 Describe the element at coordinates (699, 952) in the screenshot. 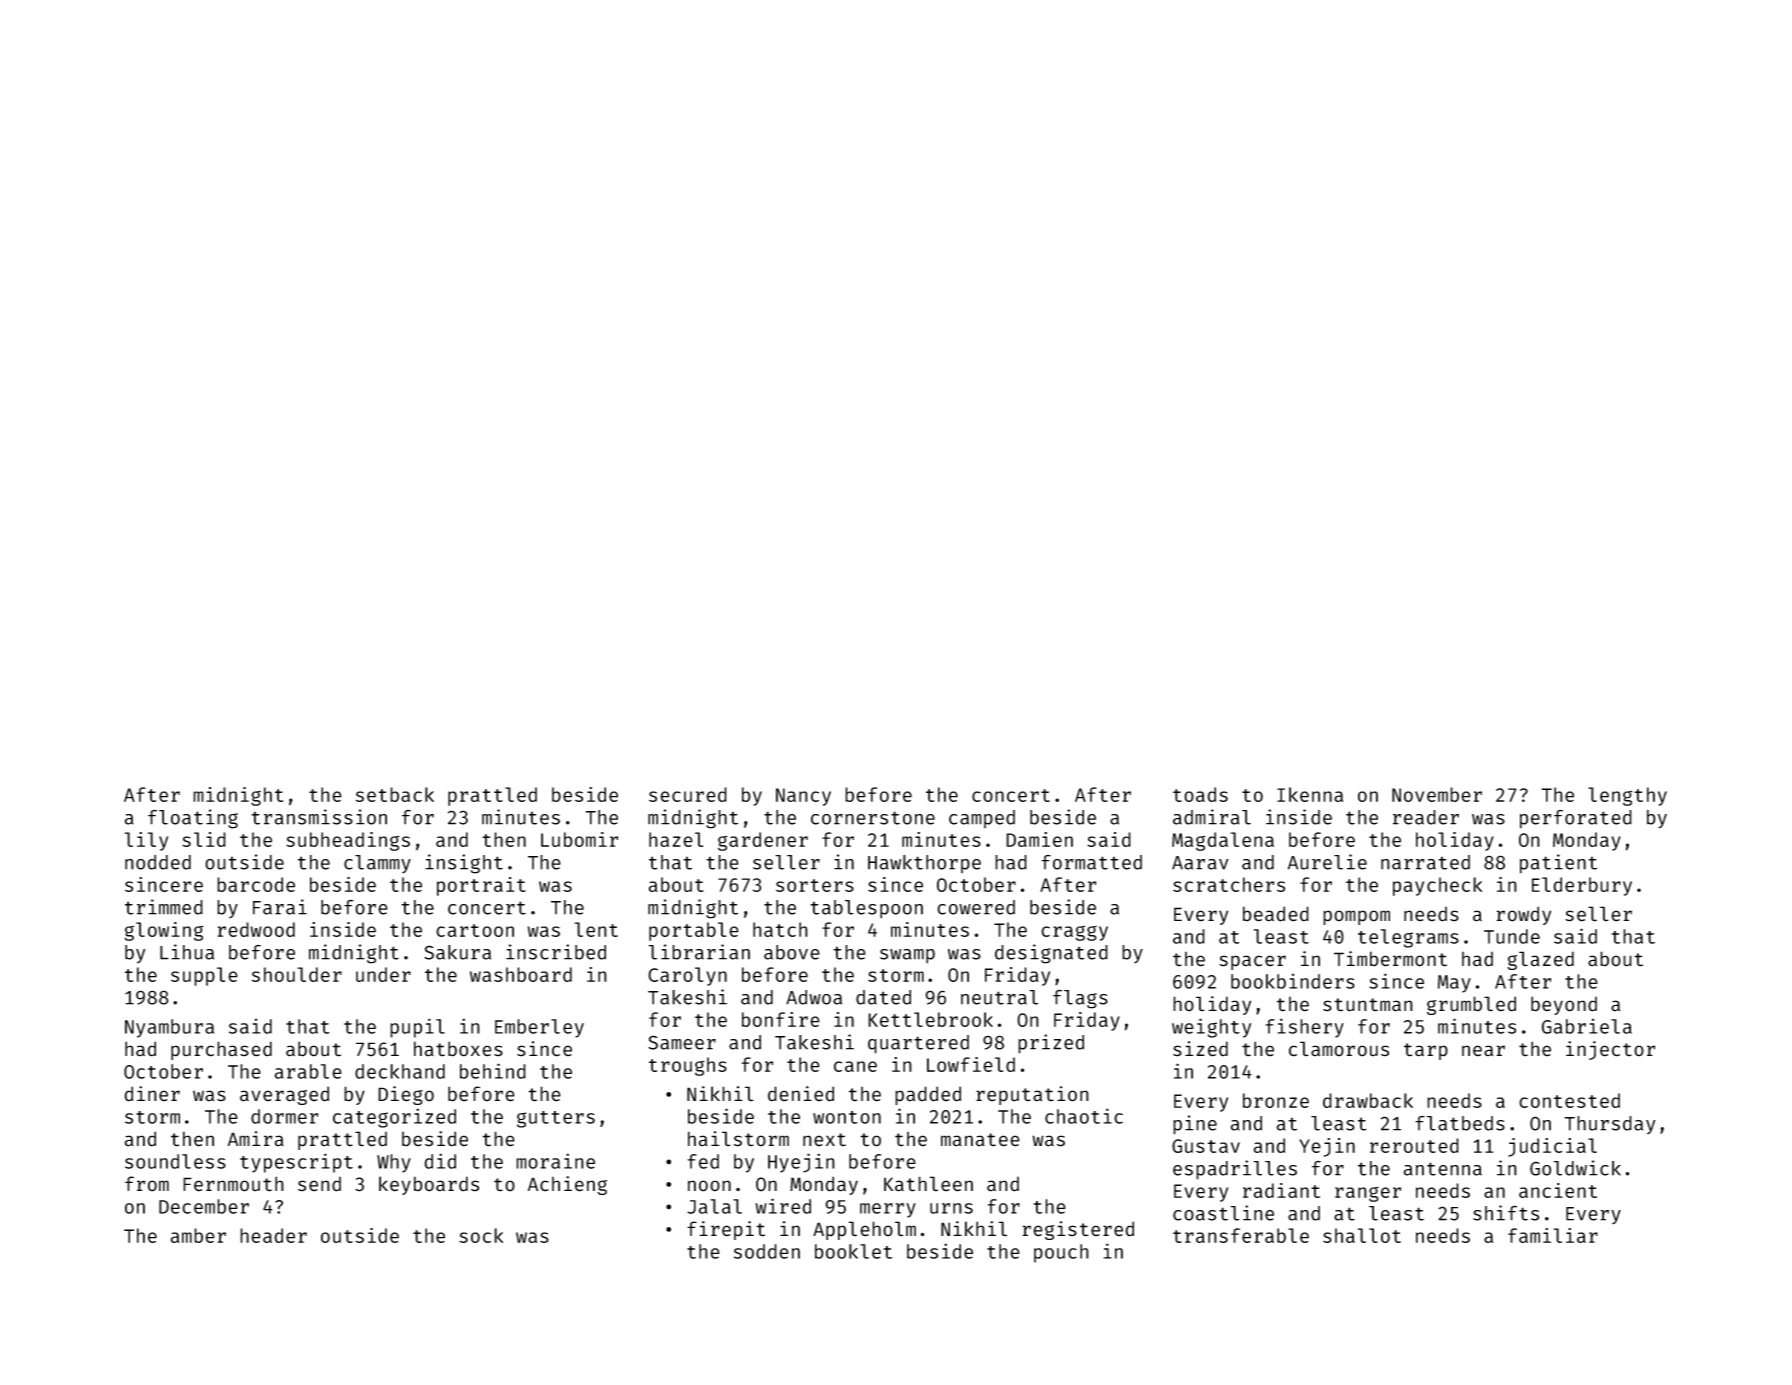

I see `librarian` at that location.
